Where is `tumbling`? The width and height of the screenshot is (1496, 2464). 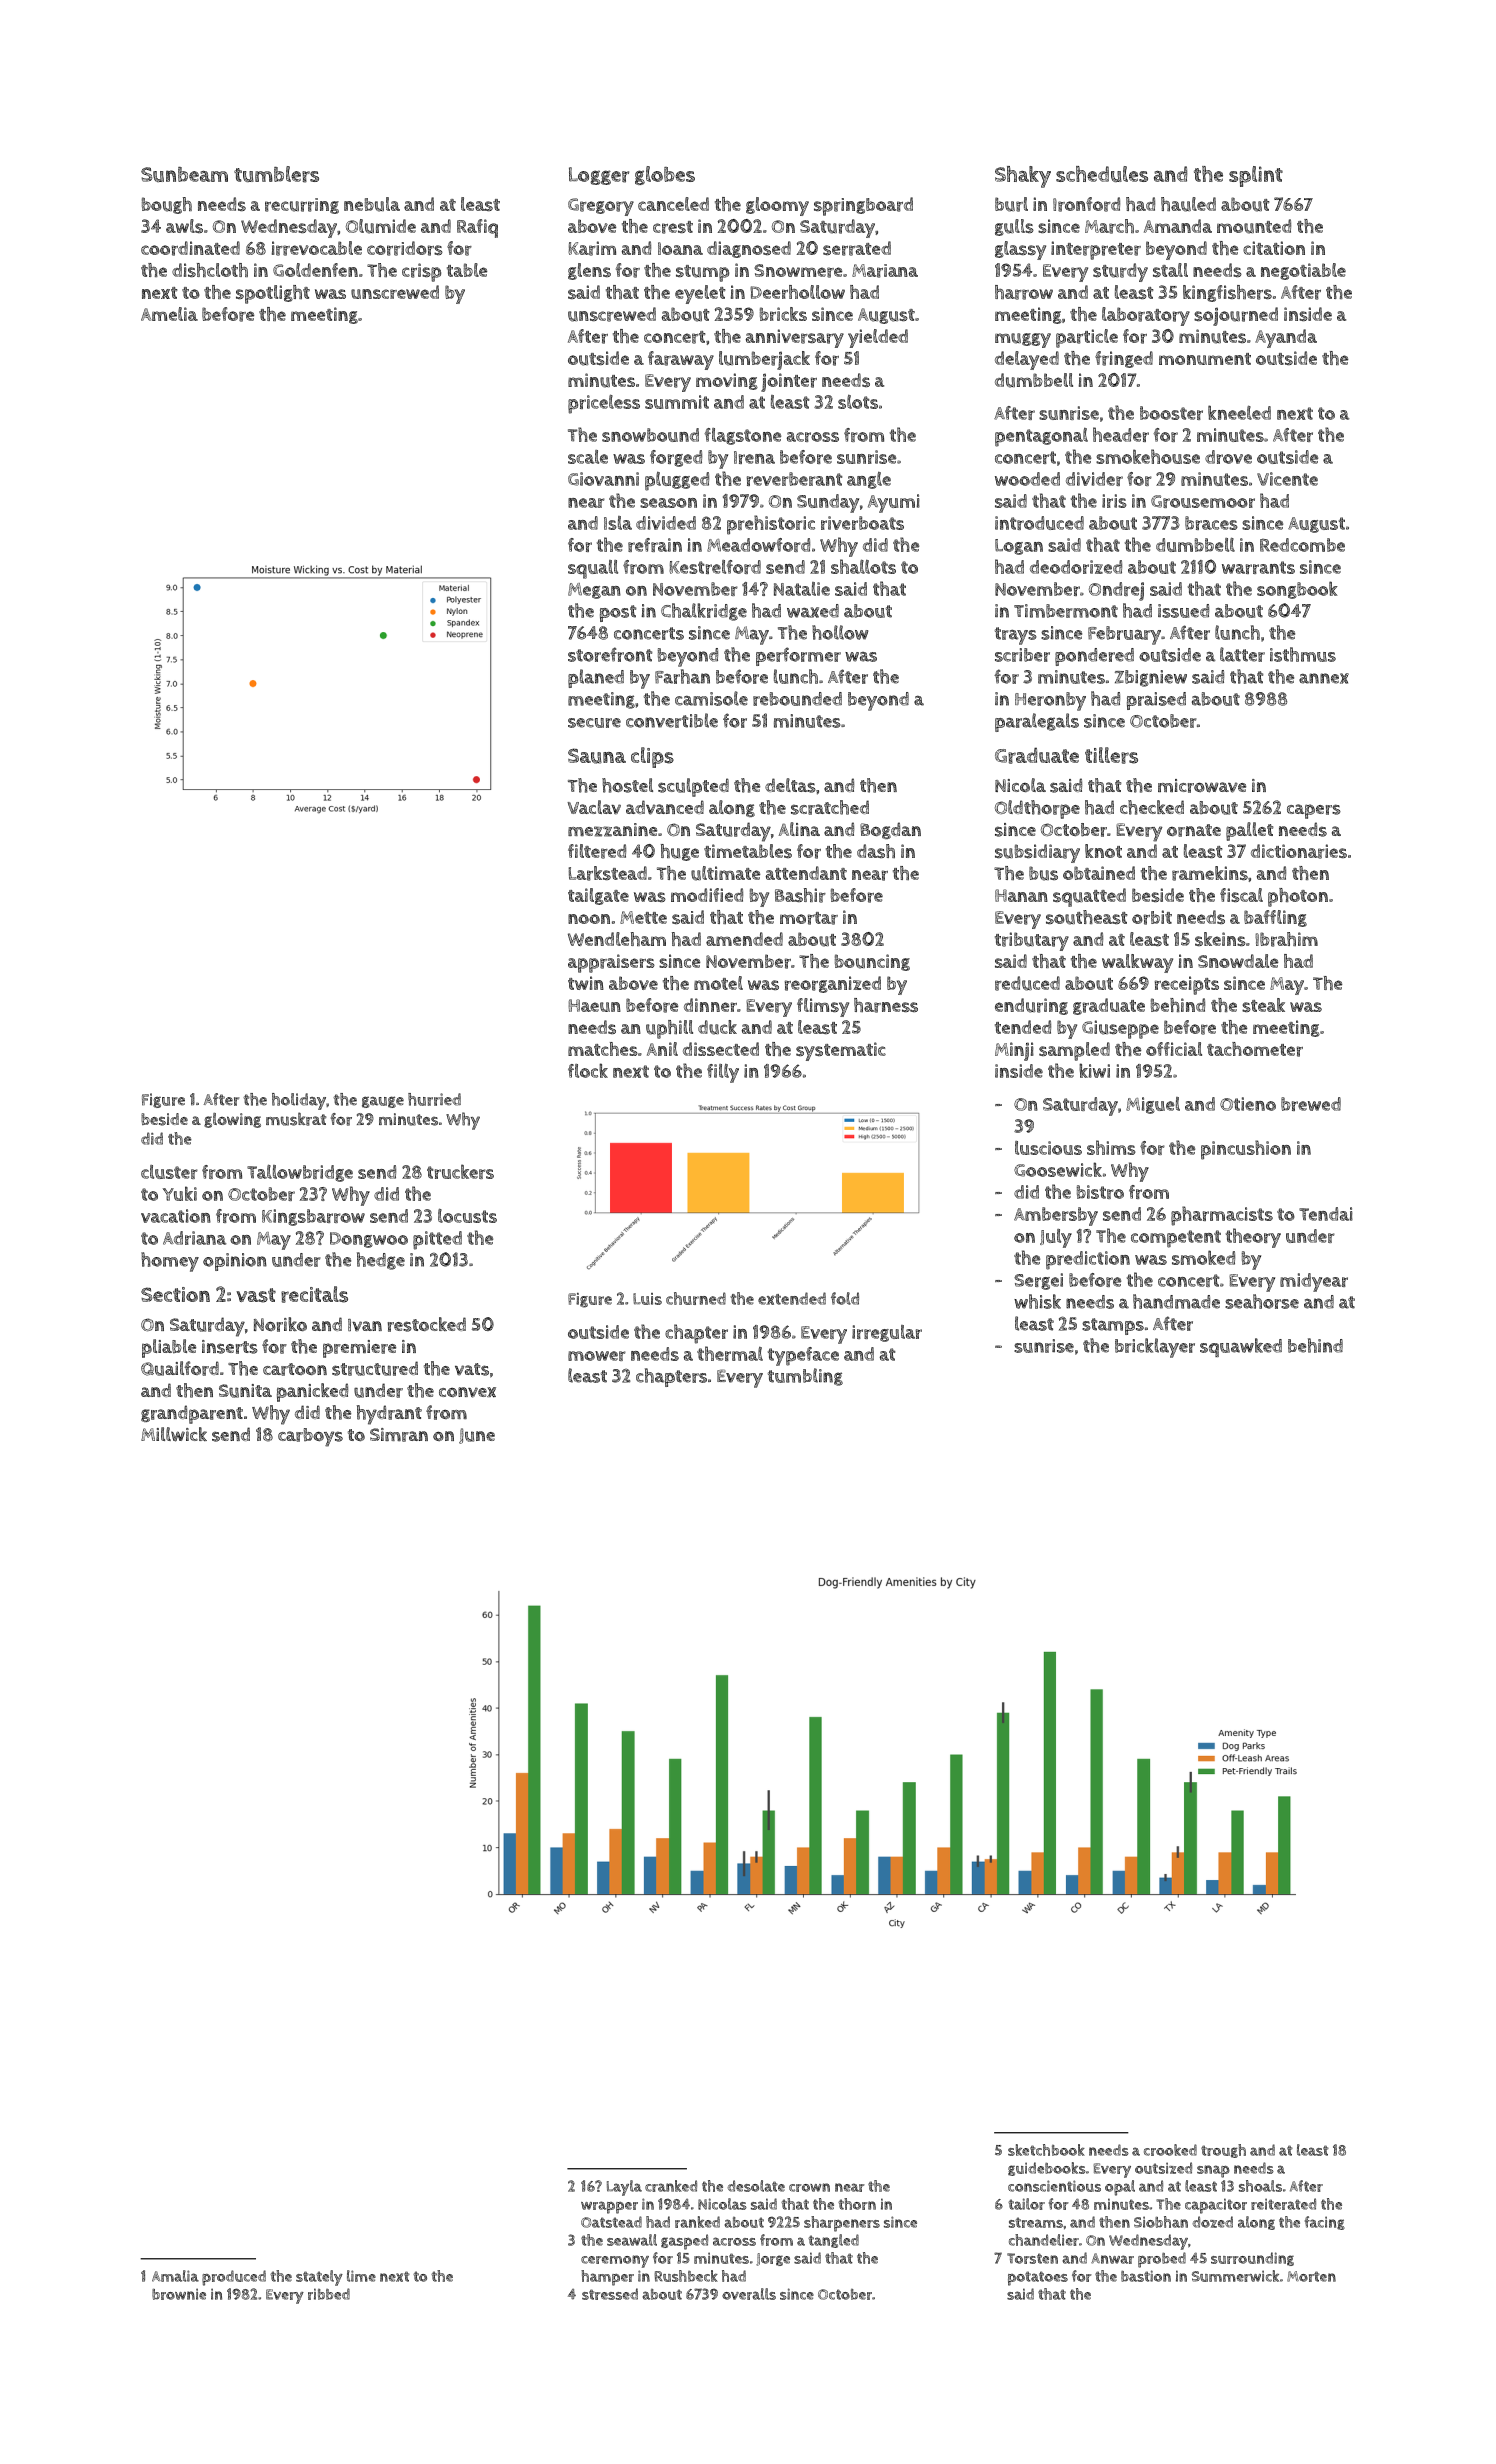 tumbling is located at coordinates (805, 1377).
